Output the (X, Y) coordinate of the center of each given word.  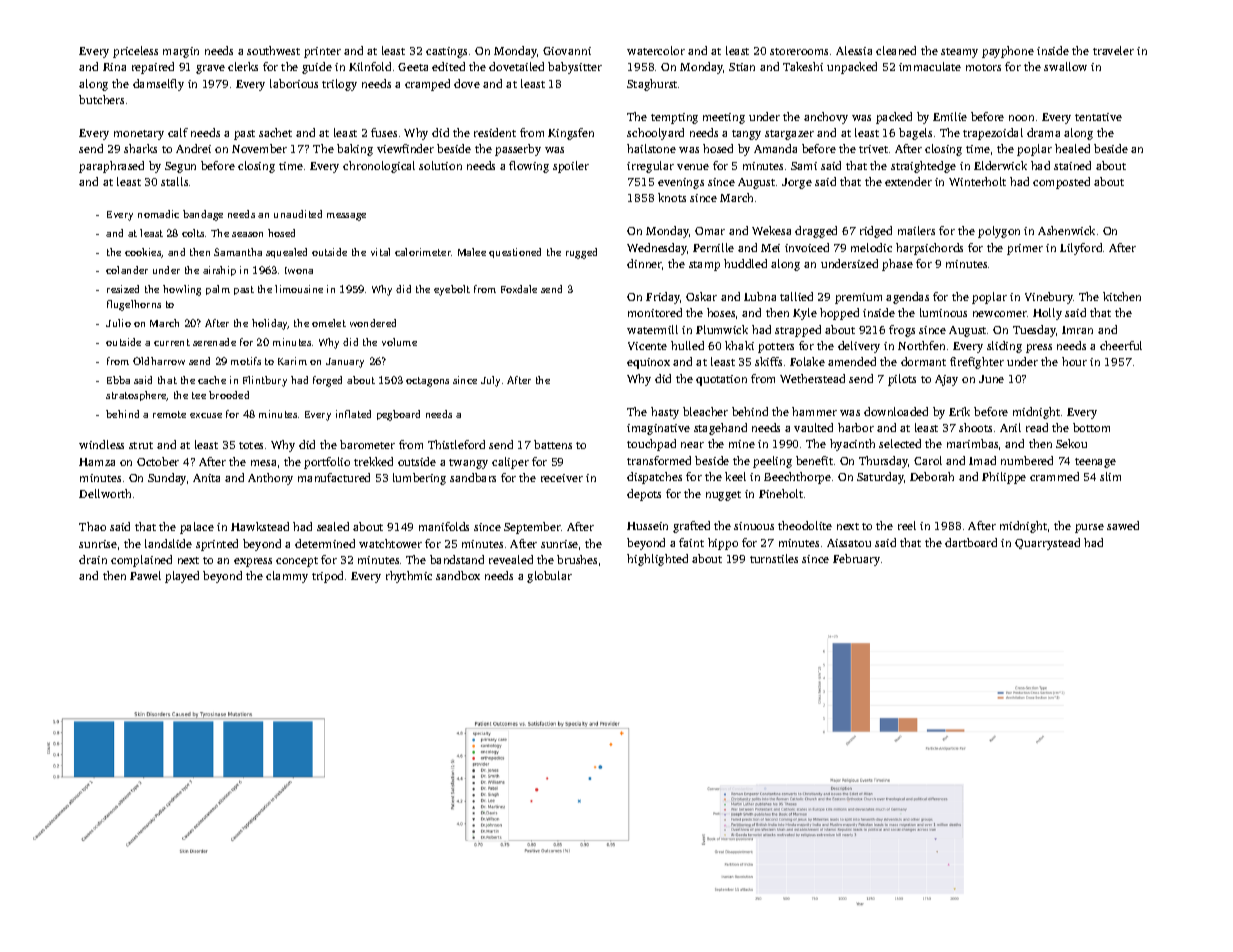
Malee (472, 252)
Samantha (238, 252)
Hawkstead (260, 526)
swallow (1065, 66)
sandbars (473, 477)
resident (495, 132)
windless (101, 444)
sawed (1123, 525)
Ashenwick (1066, 230)
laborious (294, 83)
